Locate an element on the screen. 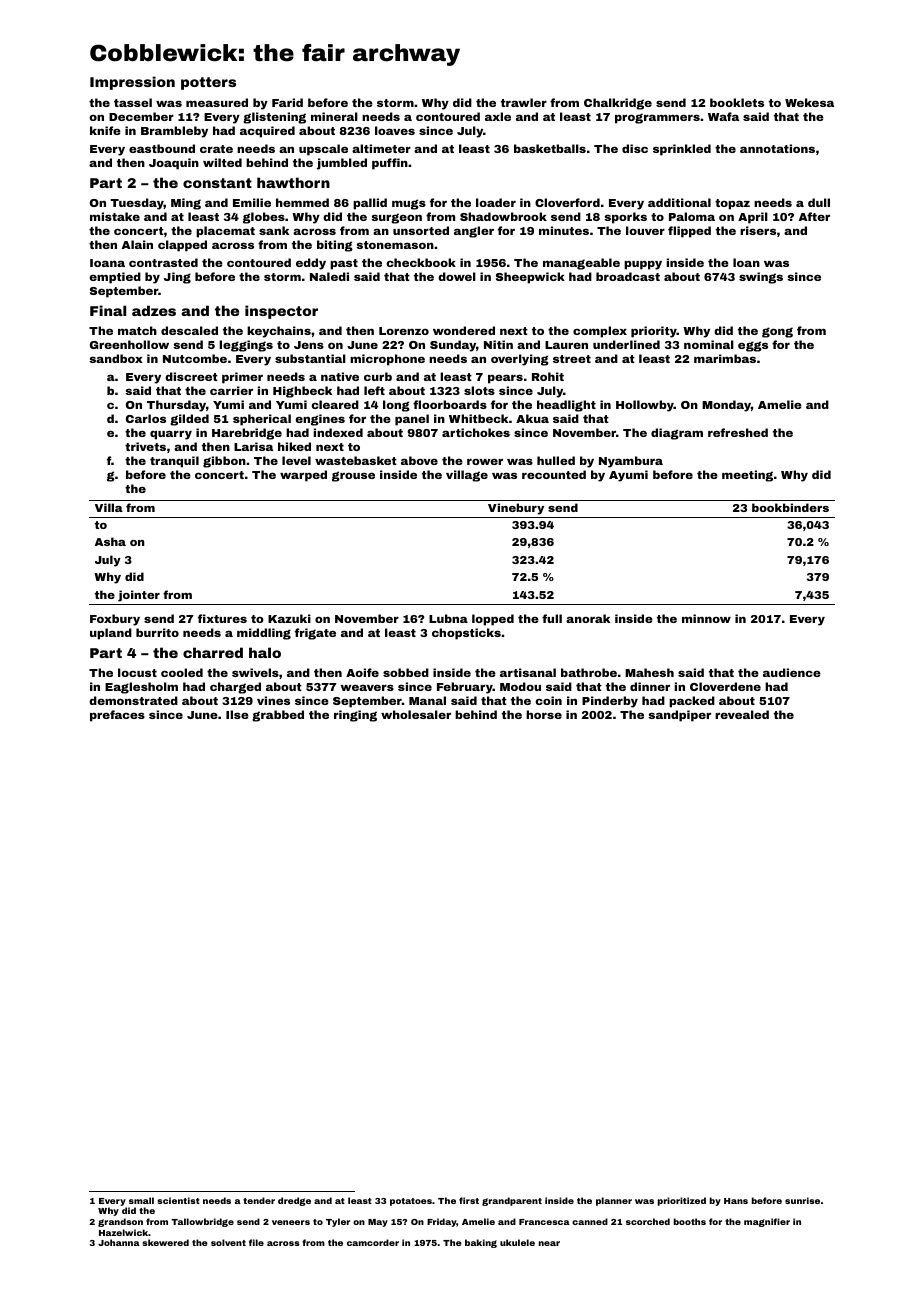  weavers is located at coordinates (367, 687).
